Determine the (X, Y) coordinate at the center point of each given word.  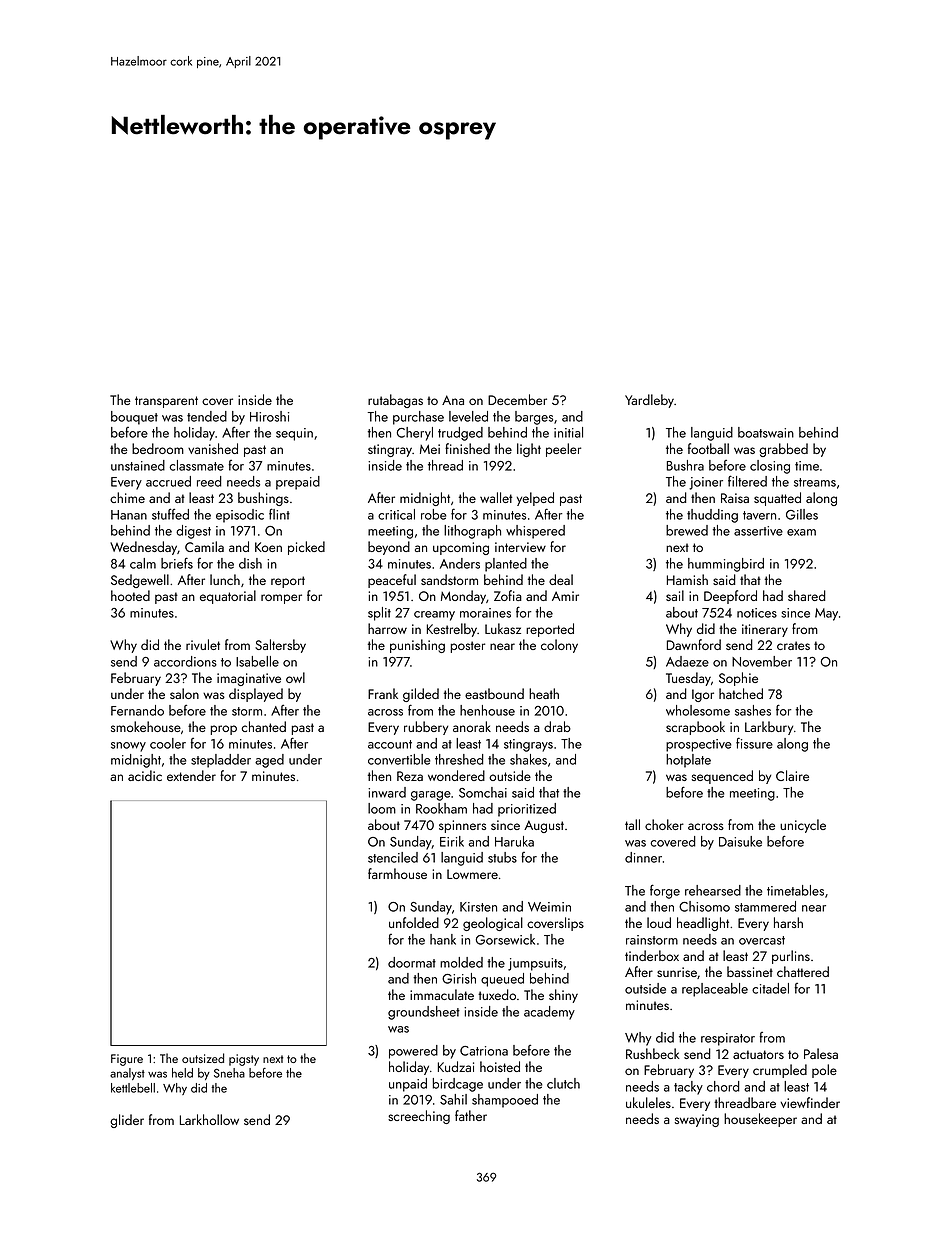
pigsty (244, 1060)
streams (815, 482)
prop (224, 730)
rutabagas (395, 401)
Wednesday (143, 548)
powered (413, 1052)
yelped (535, 499)
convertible (399, 759)
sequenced (722, 777)
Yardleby (649, 401)
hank (443, 939)
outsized (203, 1058)
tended (207, 416)
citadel (770, 988)
